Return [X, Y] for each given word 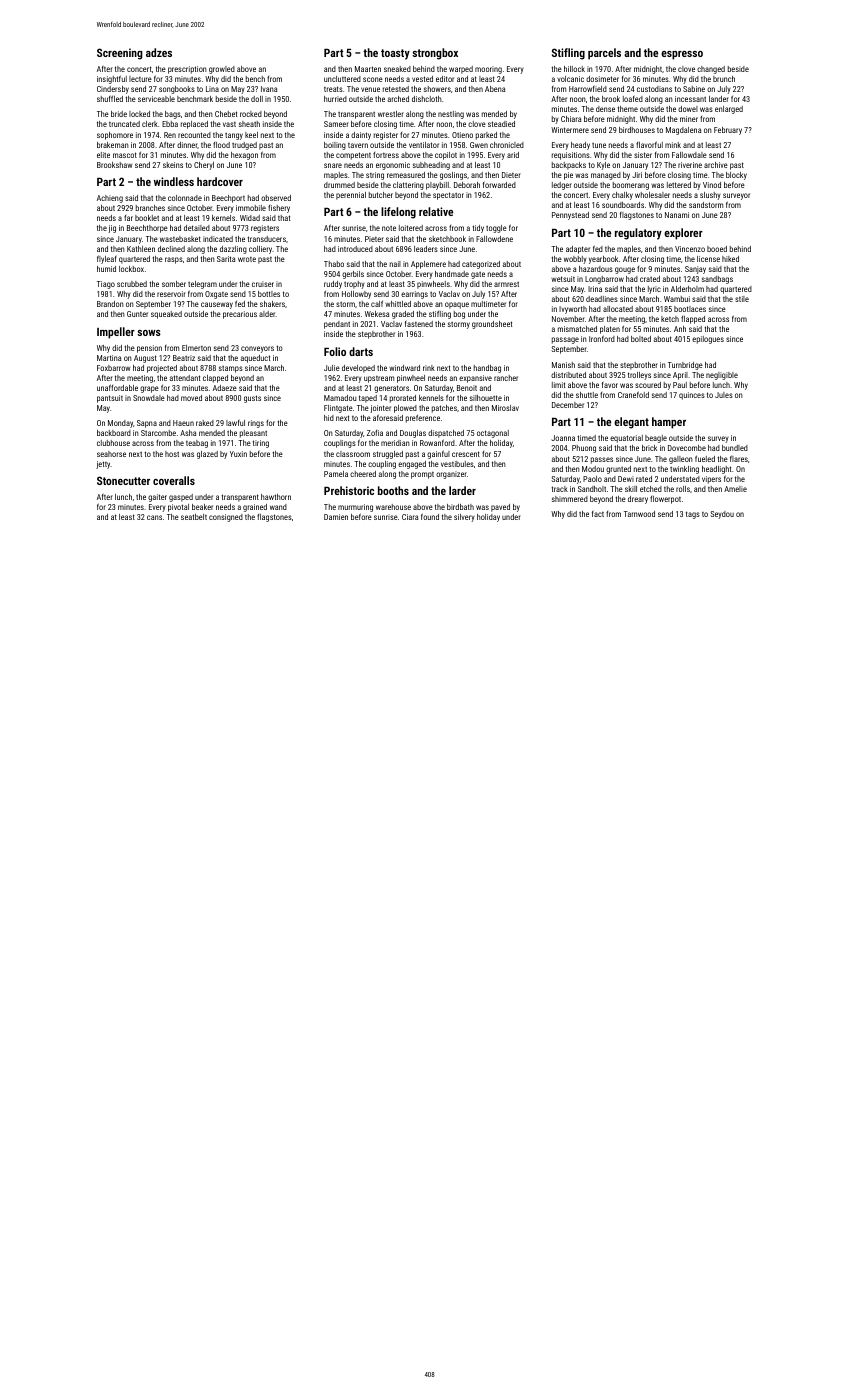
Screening [120, 54]
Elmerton [196, 348]
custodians [654, 89]
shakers [272, 304]
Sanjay [695, 270]
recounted [194, 135]
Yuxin [238, 454]
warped [461, 70]
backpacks [569, 166]
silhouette [486, 398]
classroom [353, 454]
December [568, 405]
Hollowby [356, 295]
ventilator [424, 145]
